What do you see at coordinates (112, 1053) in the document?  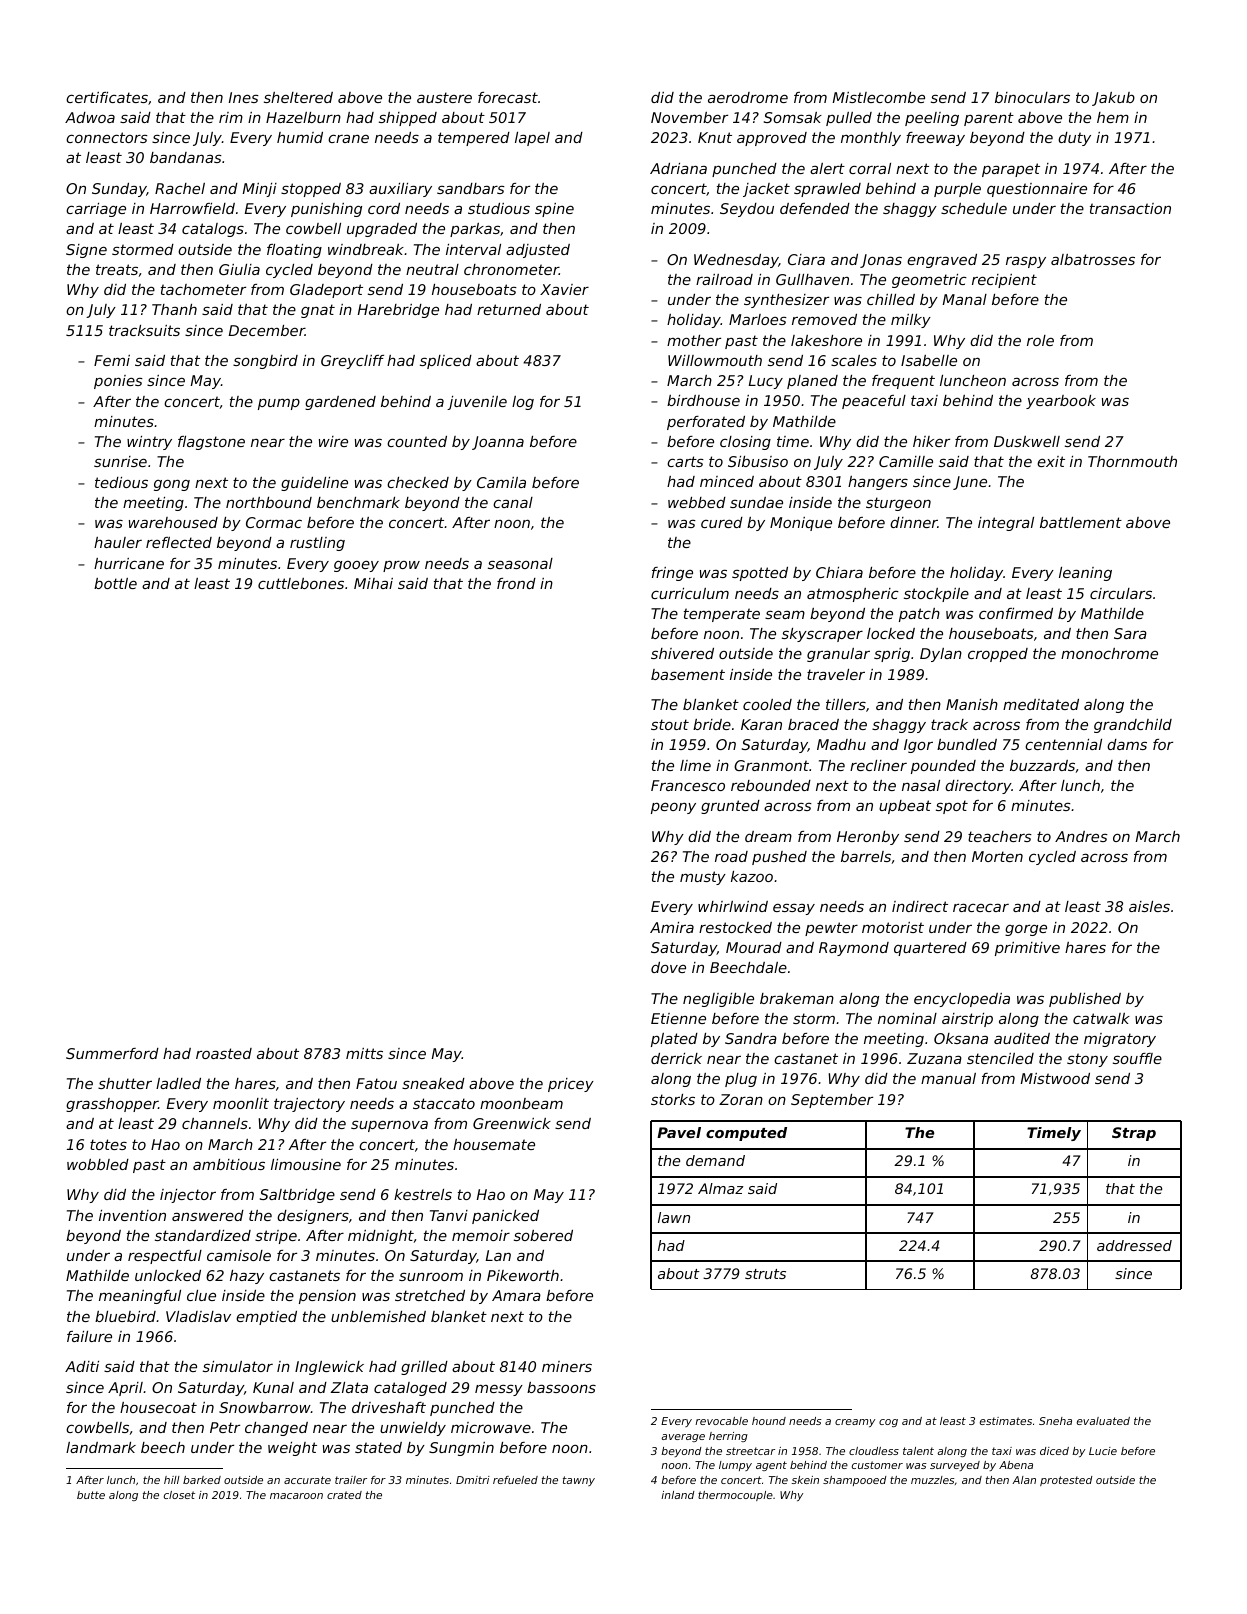 I see `Summerford` at bounding box center [112, 1053].
